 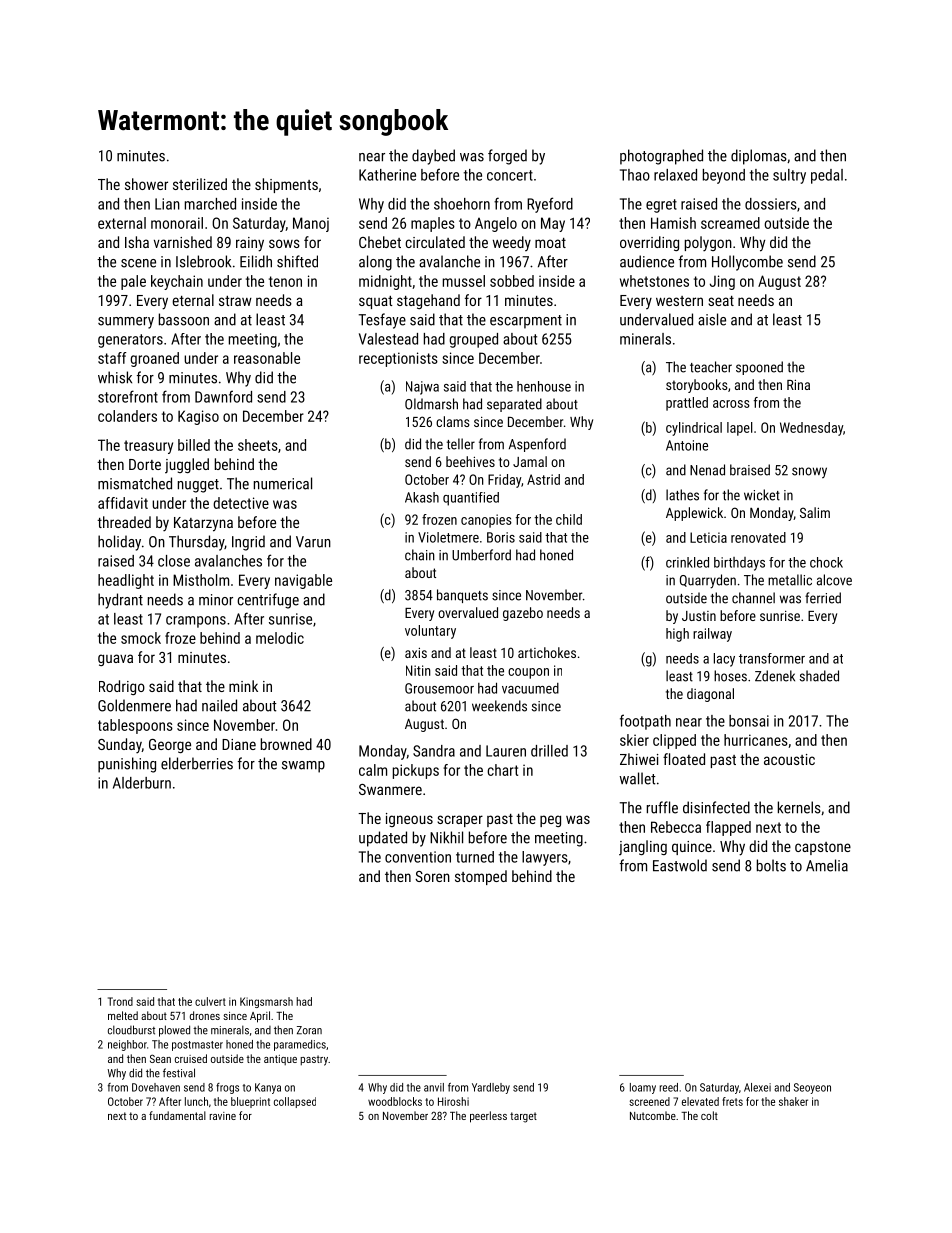 What do you see at coordinates (759, 157) in the document?
I see `diplomas` at bounding box center [759, 157].
